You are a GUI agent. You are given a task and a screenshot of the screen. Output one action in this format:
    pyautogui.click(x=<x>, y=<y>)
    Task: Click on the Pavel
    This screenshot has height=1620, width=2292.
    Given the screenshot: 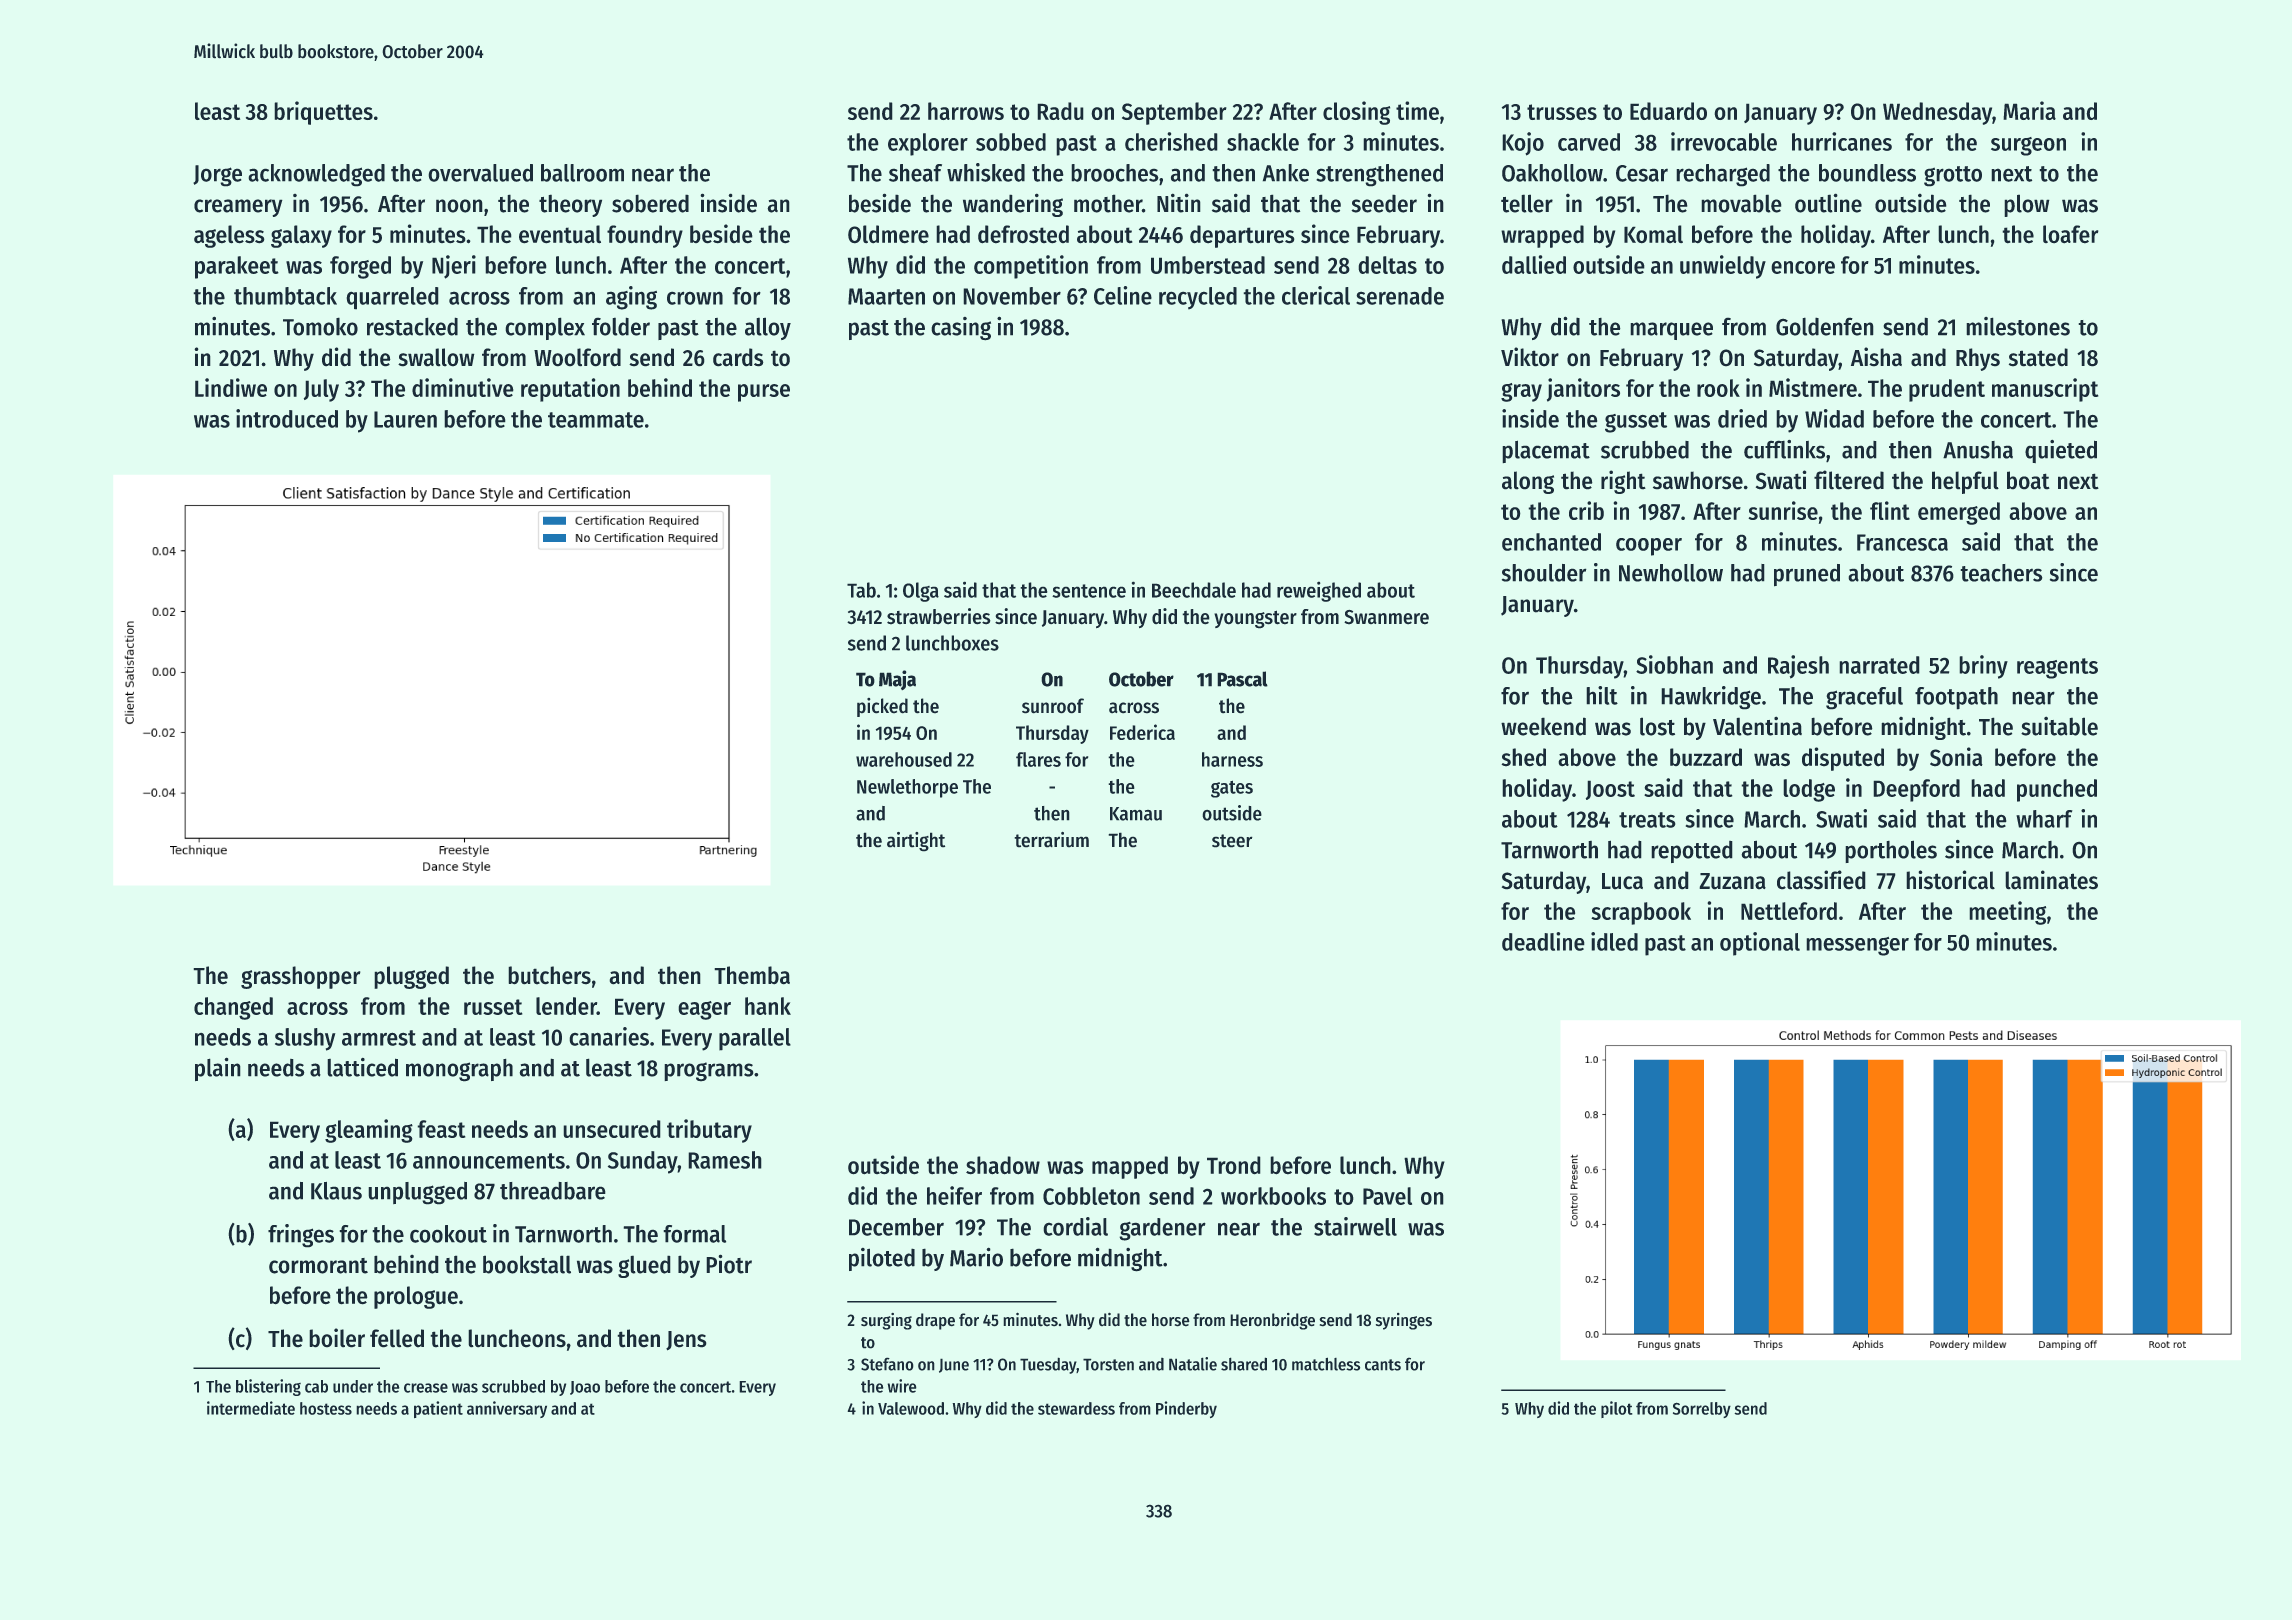 What is the action you would take?
    pyautogui.click(x=1387, y=1196)
